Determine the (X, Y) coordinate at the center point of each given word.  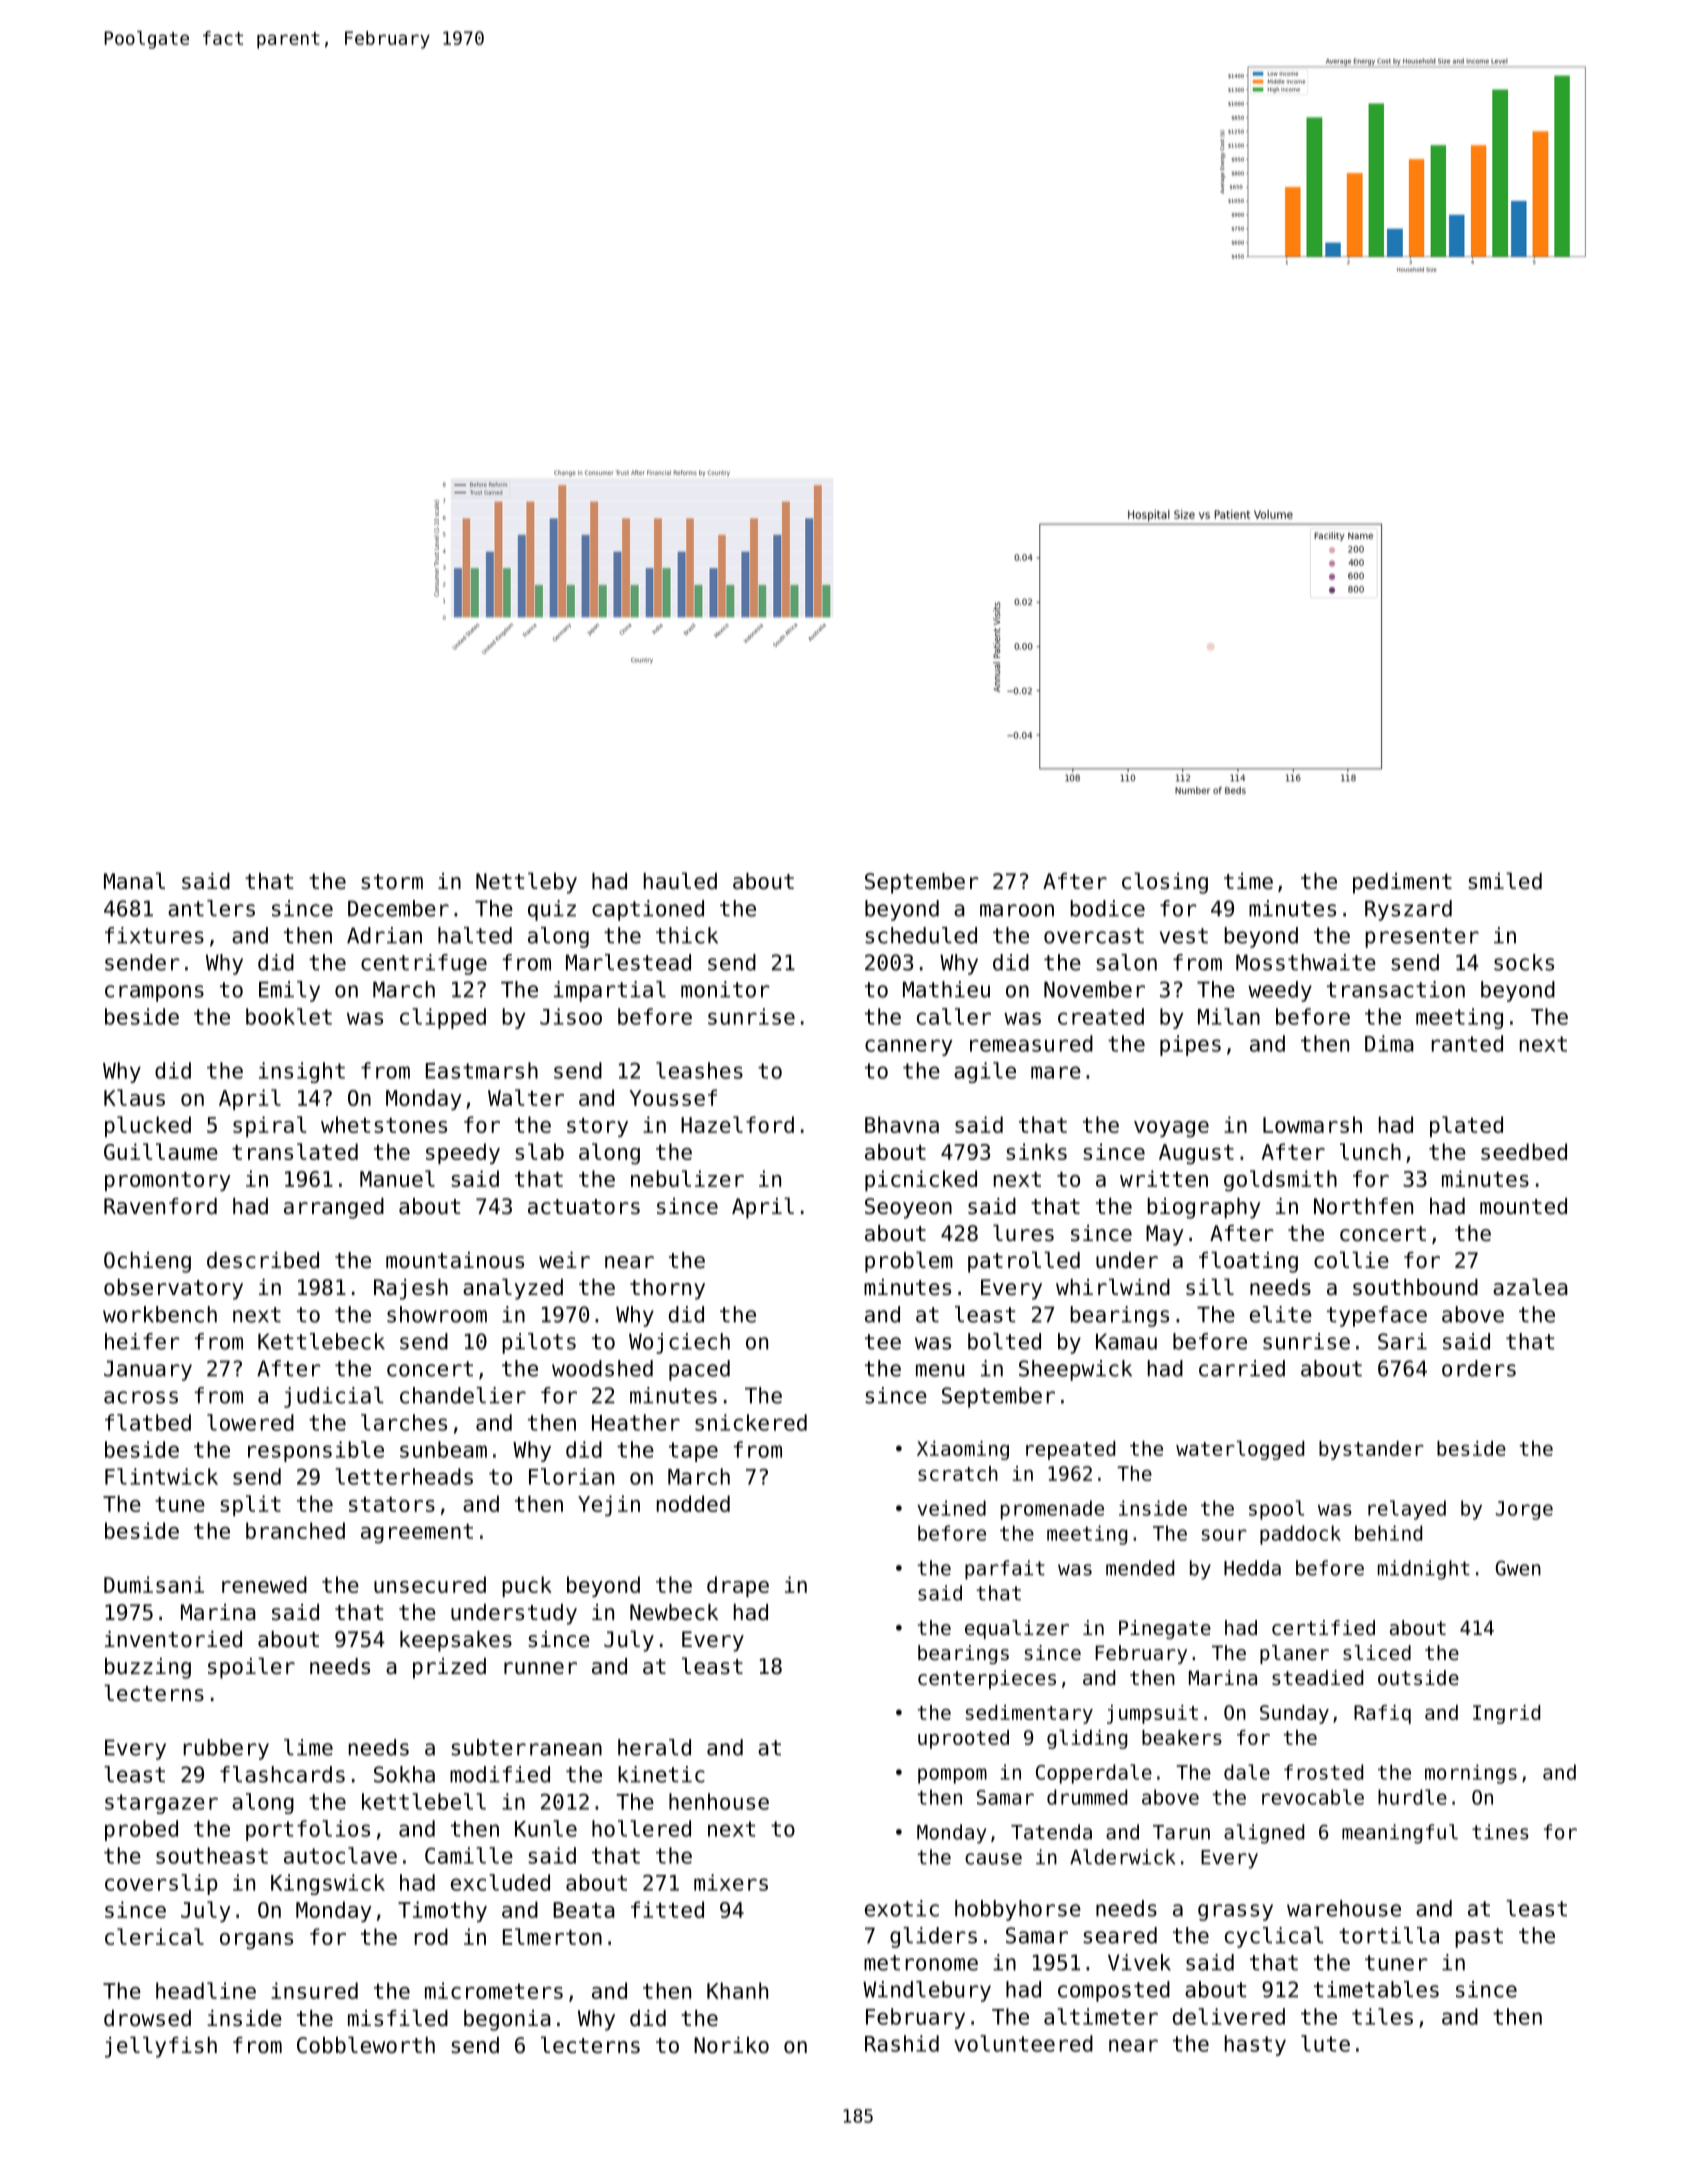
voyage (1171, 1129)
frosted (1323, 1772)
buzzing (148, 1668)
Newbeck (674, 1612)
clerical (154, 1936)
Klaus (134, 1097)
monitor (725, 989)
